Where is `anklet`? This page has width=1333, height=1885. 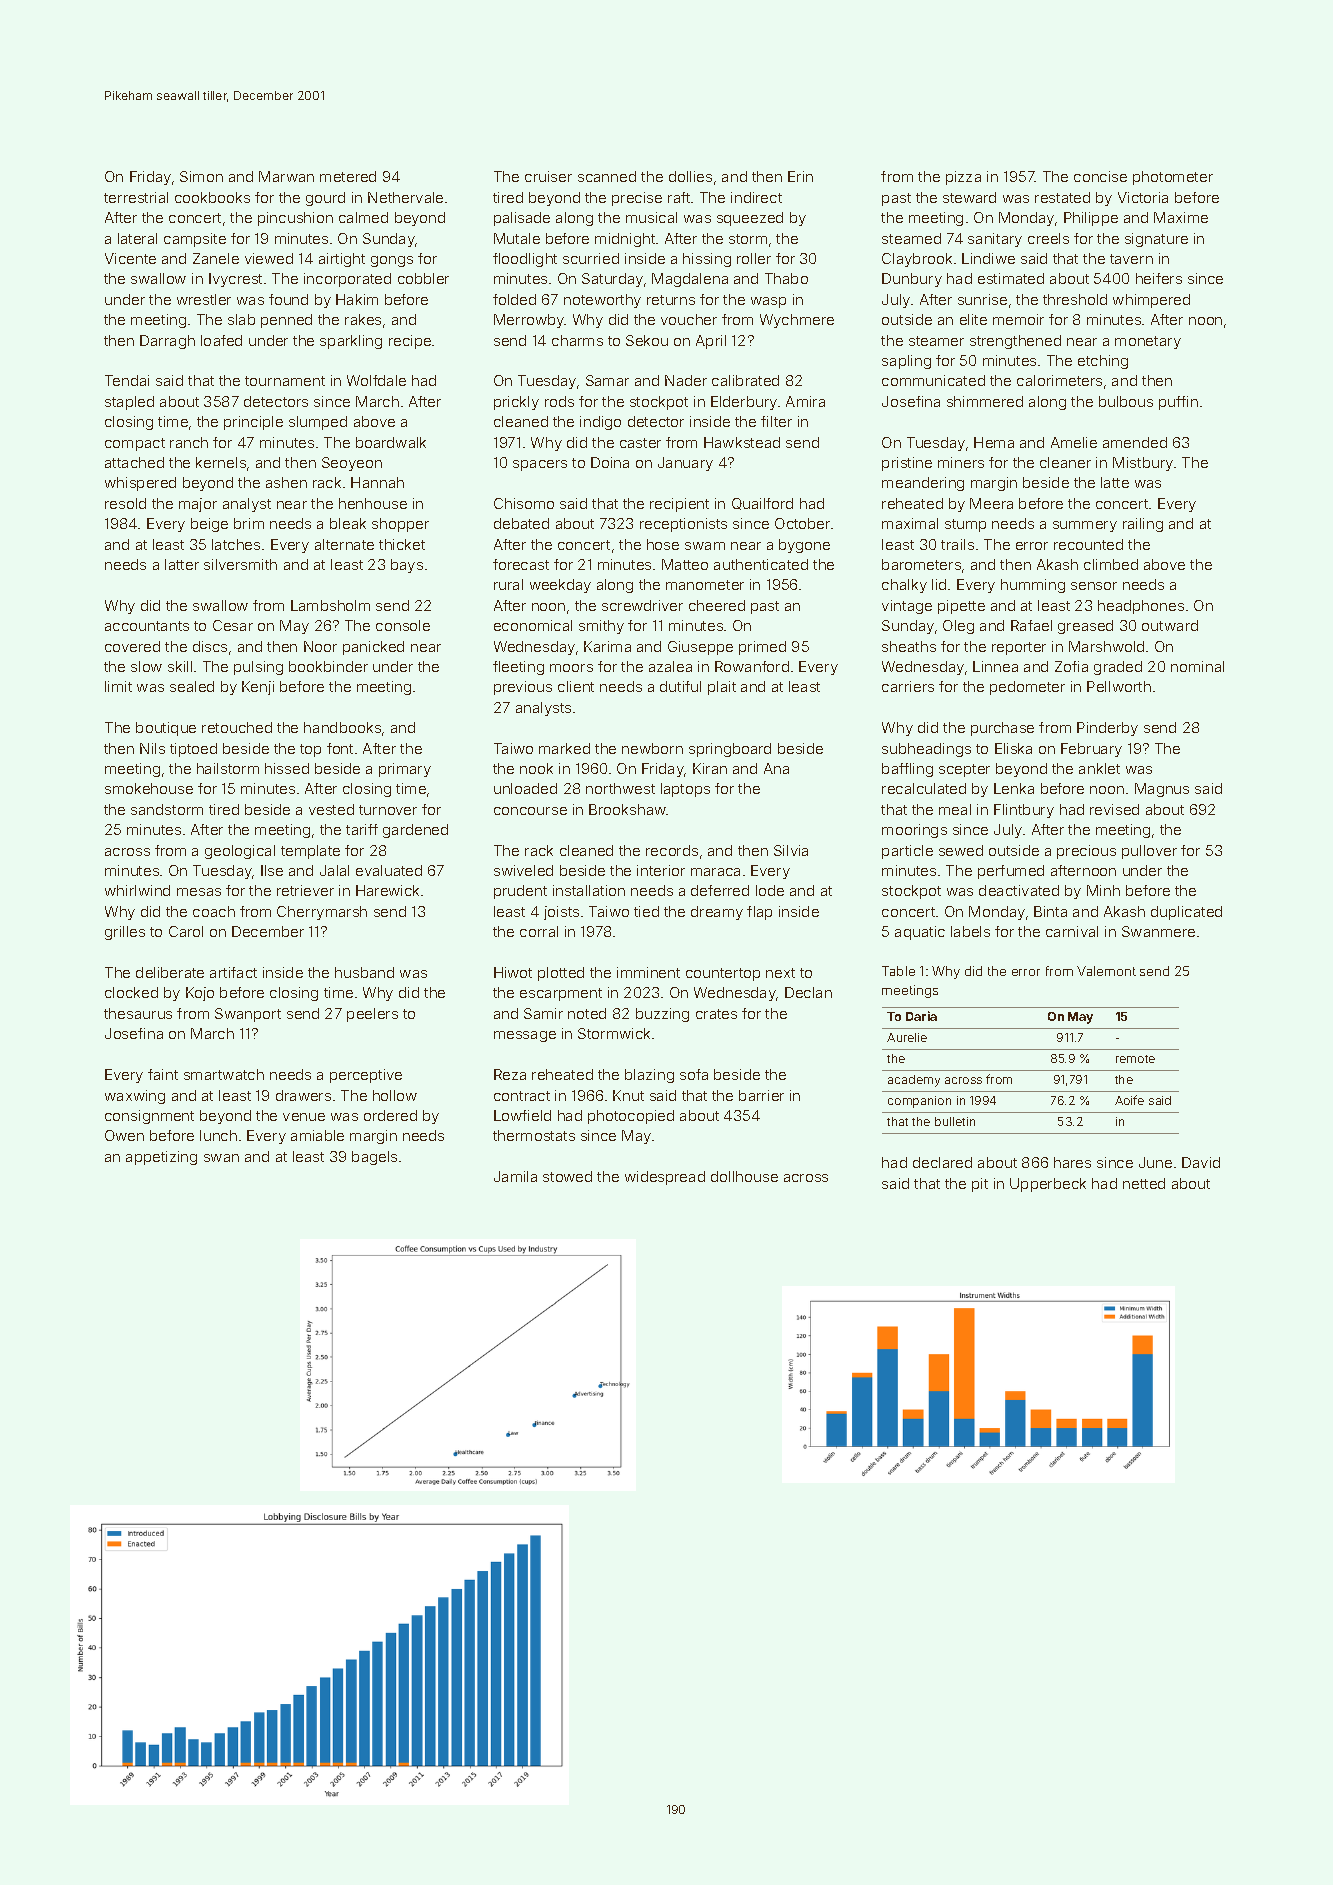
anklet is located at coordinates (1099, 768).
